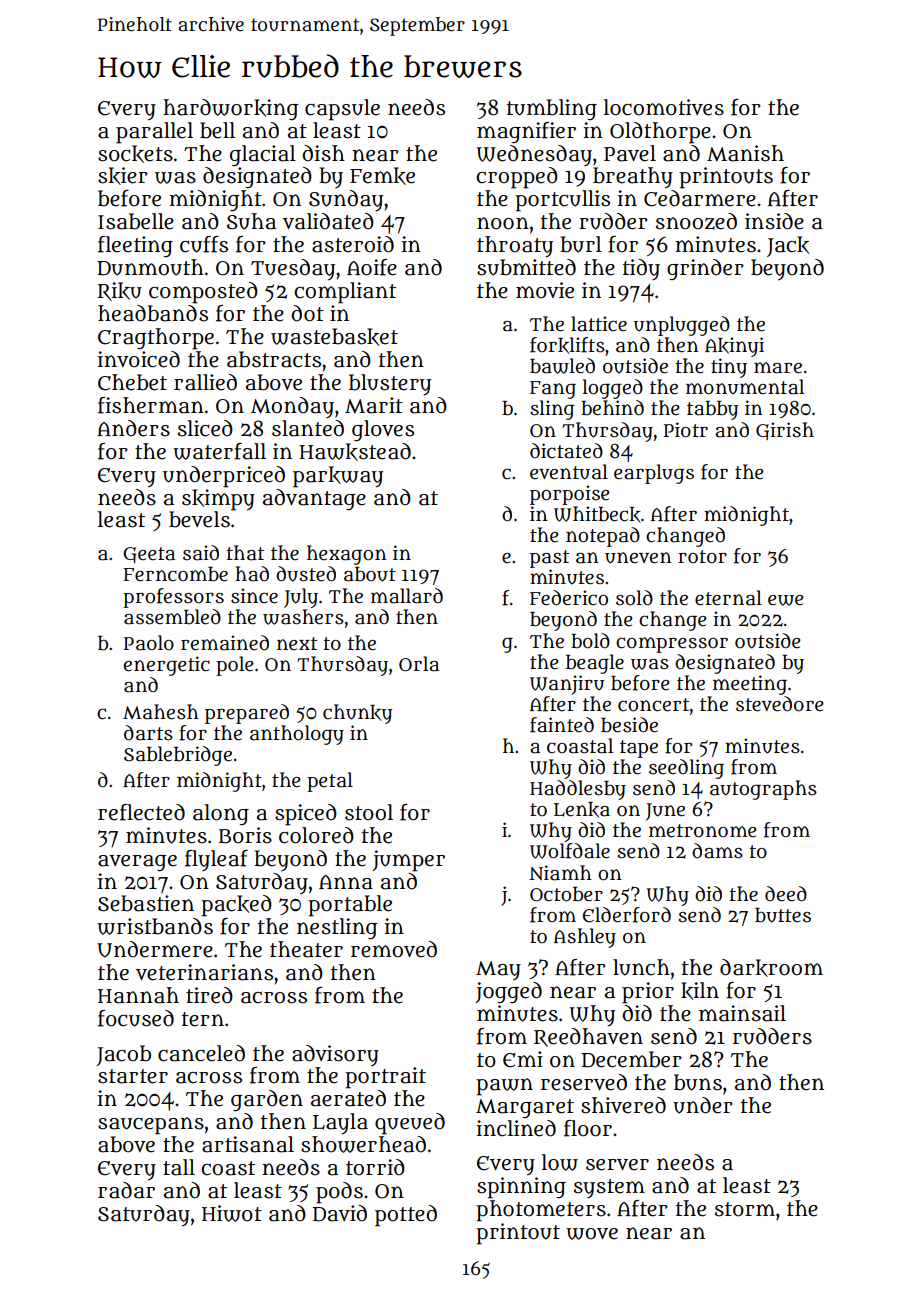  Describe the element at coordinates (783, 915) in the image. I see `buttes` at that location.
